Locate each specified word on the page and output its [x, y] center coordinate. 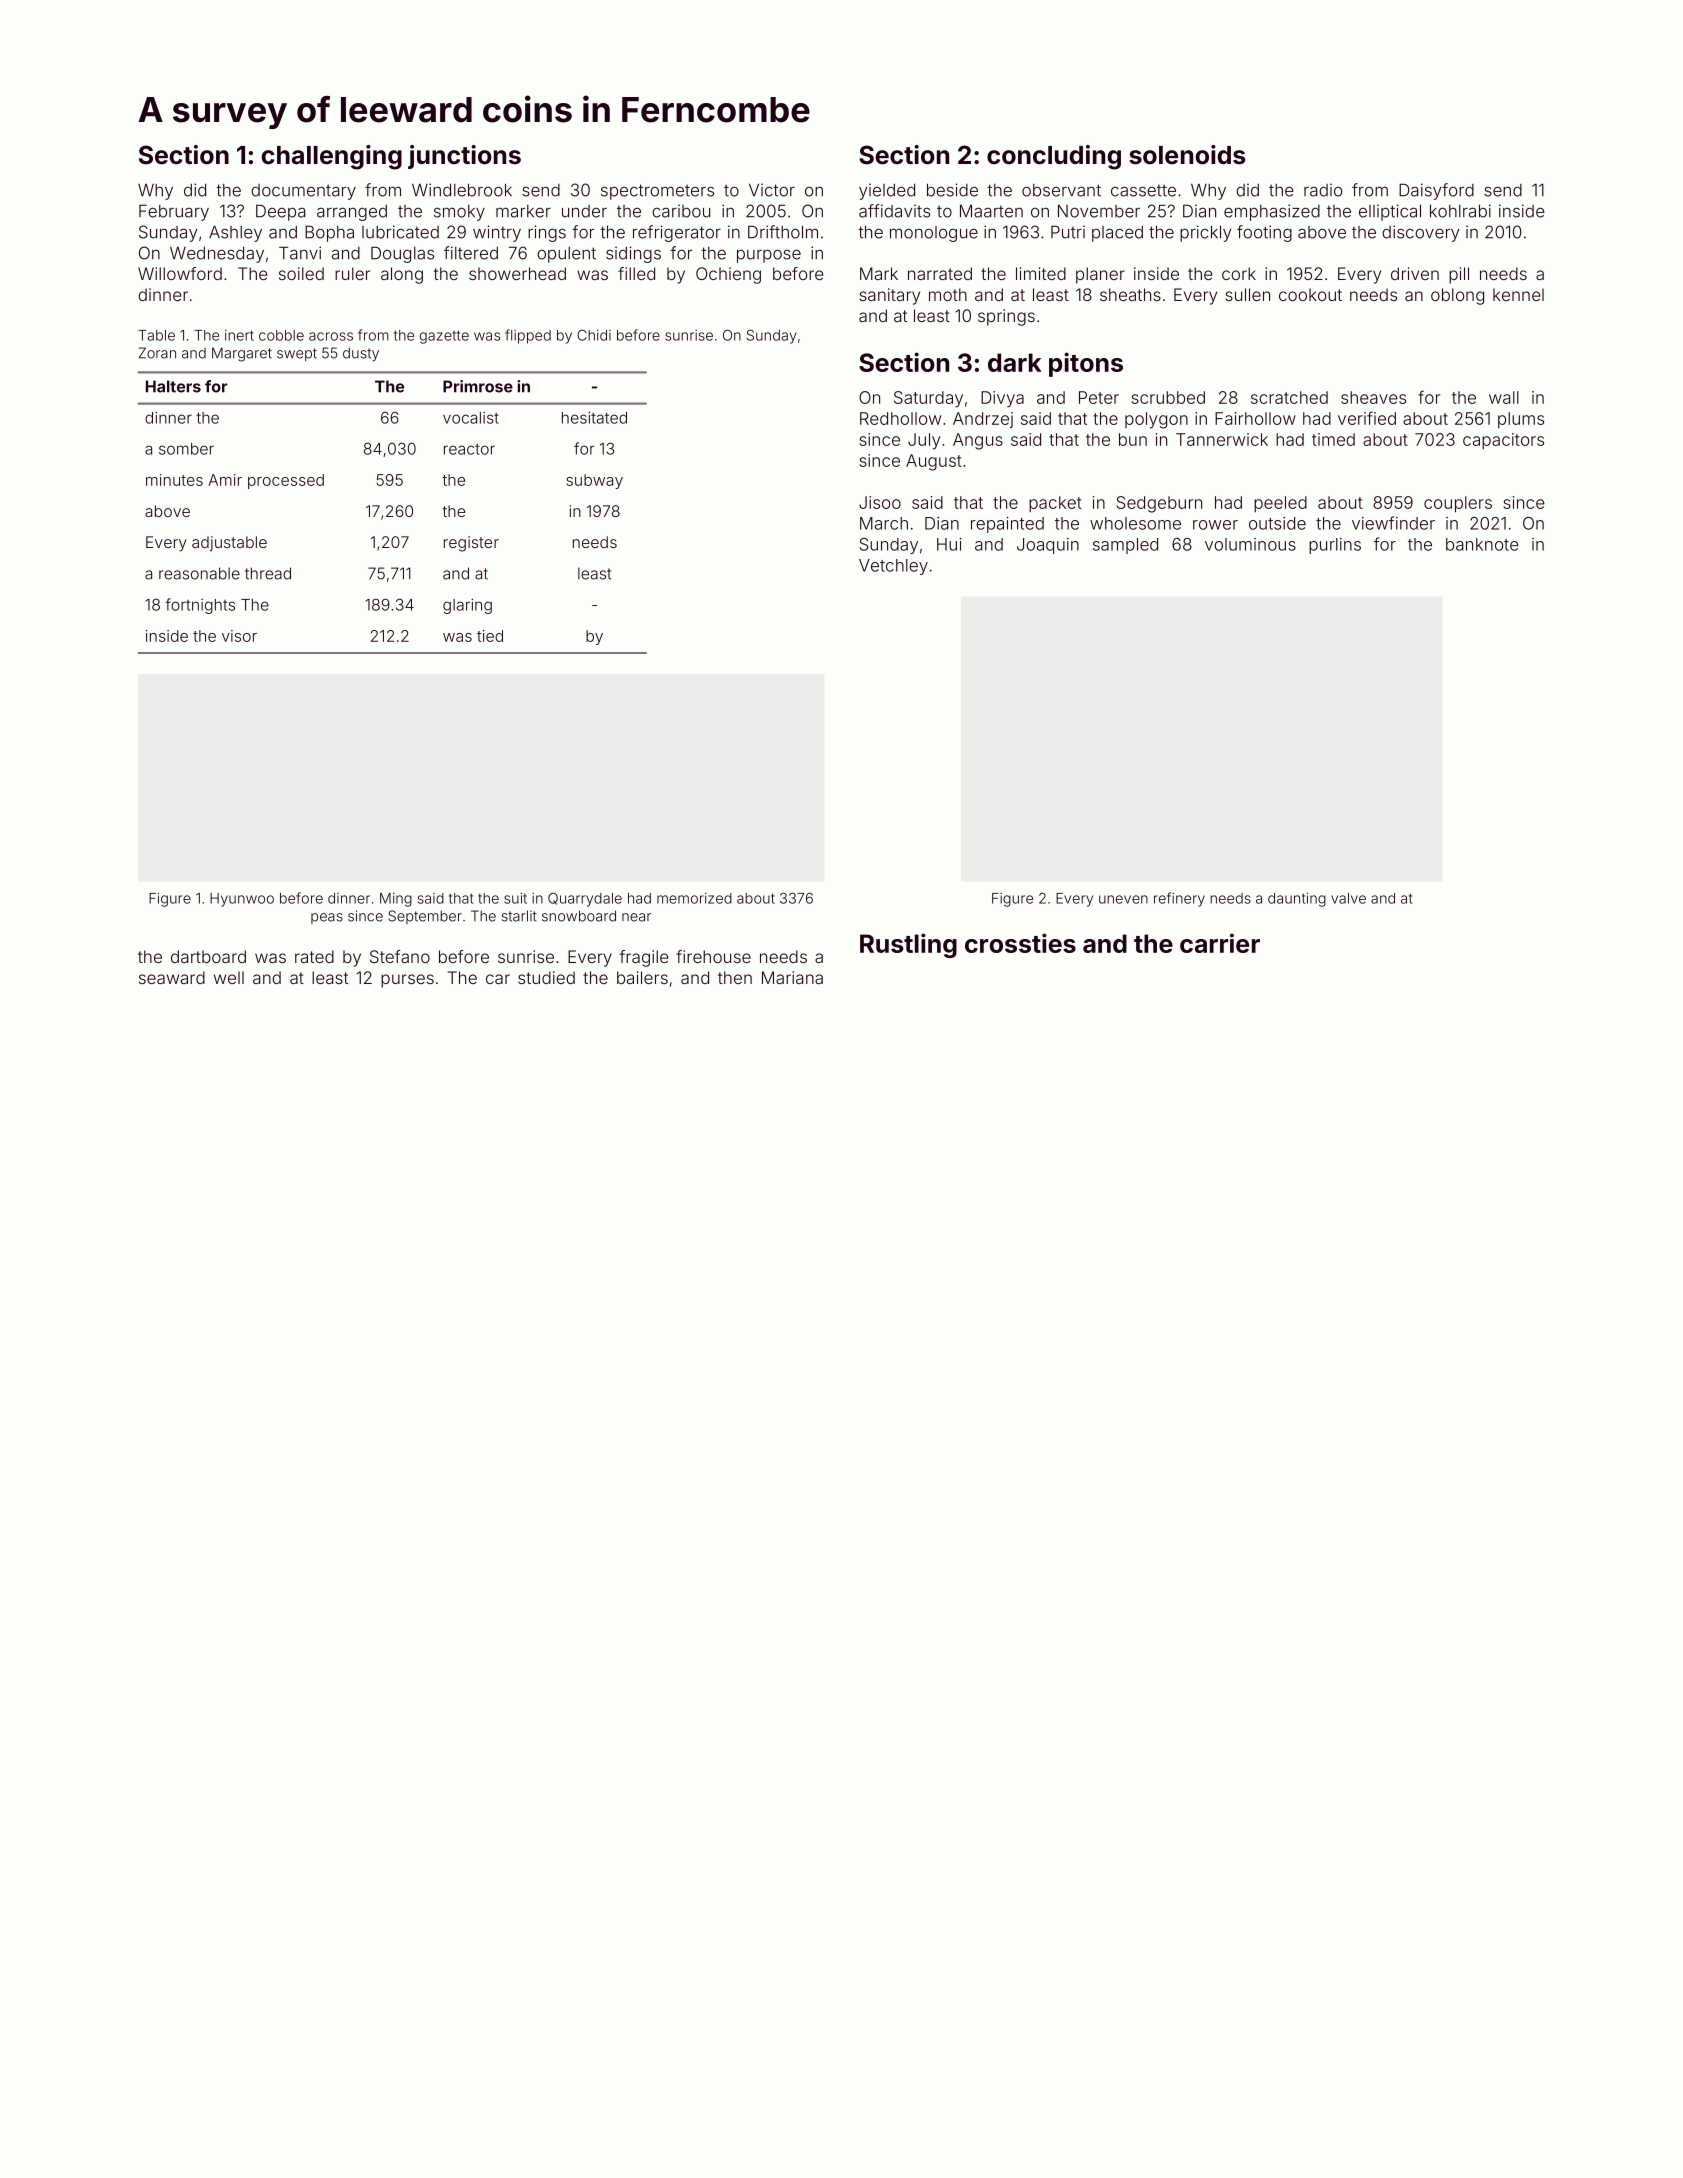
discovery [1420, 233]
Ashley [235, 233]
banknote [1482, 544]
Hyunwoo [242, 900]
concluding [1054, 157]
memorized [694, 898]
